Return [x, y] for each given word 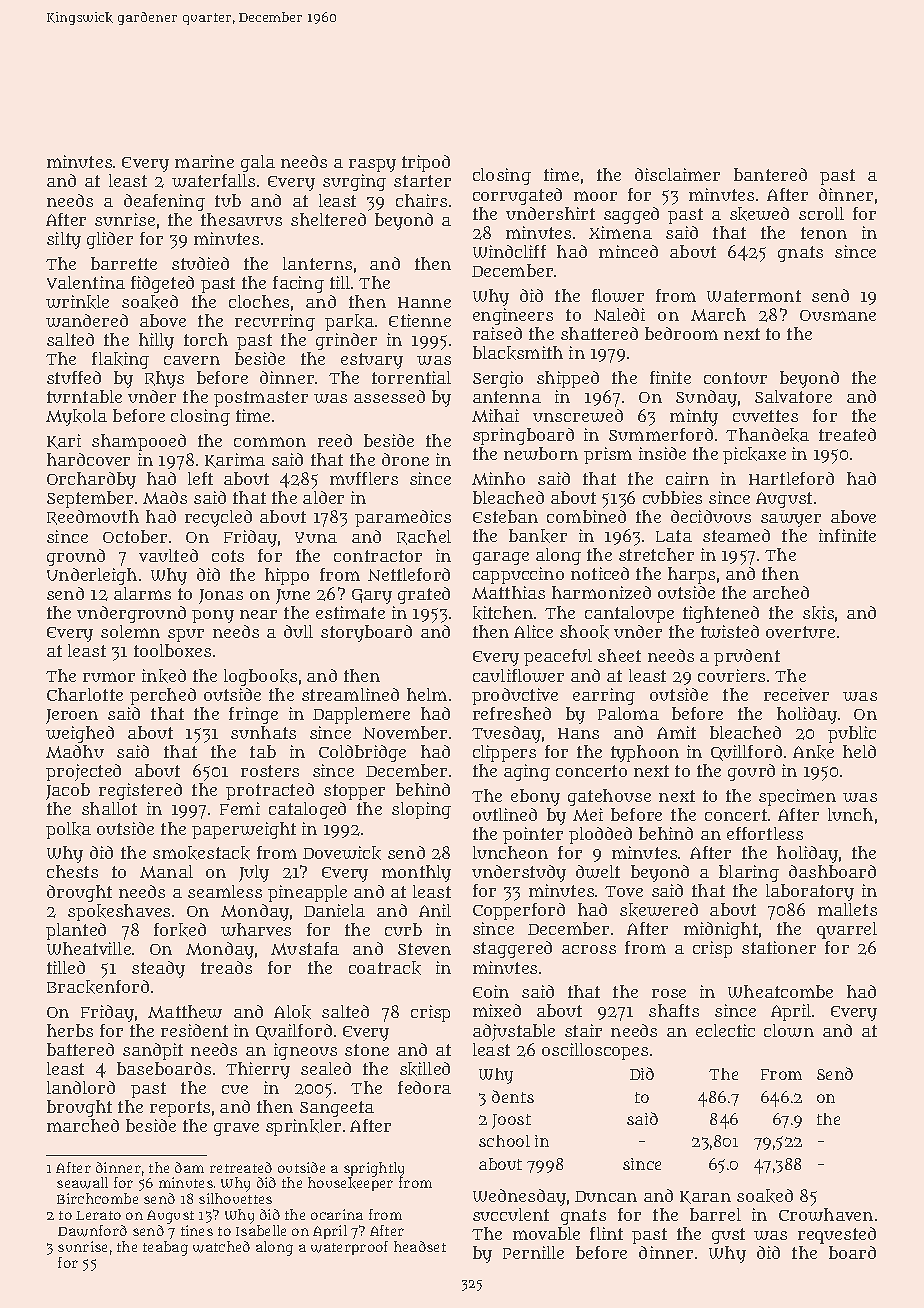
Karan [705, 1197]
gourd [751, 772]
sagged [631, 215]
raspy [372, 165]
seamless [225, 891]
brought [79, 1108]
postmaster [261, 399]
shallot [109, 808]
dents [513, 1096]
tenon [824, 233]
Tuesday [506, 734]
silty [64, 240]
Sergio [498, 379]
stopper [354, 792]
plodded [600, 835]
